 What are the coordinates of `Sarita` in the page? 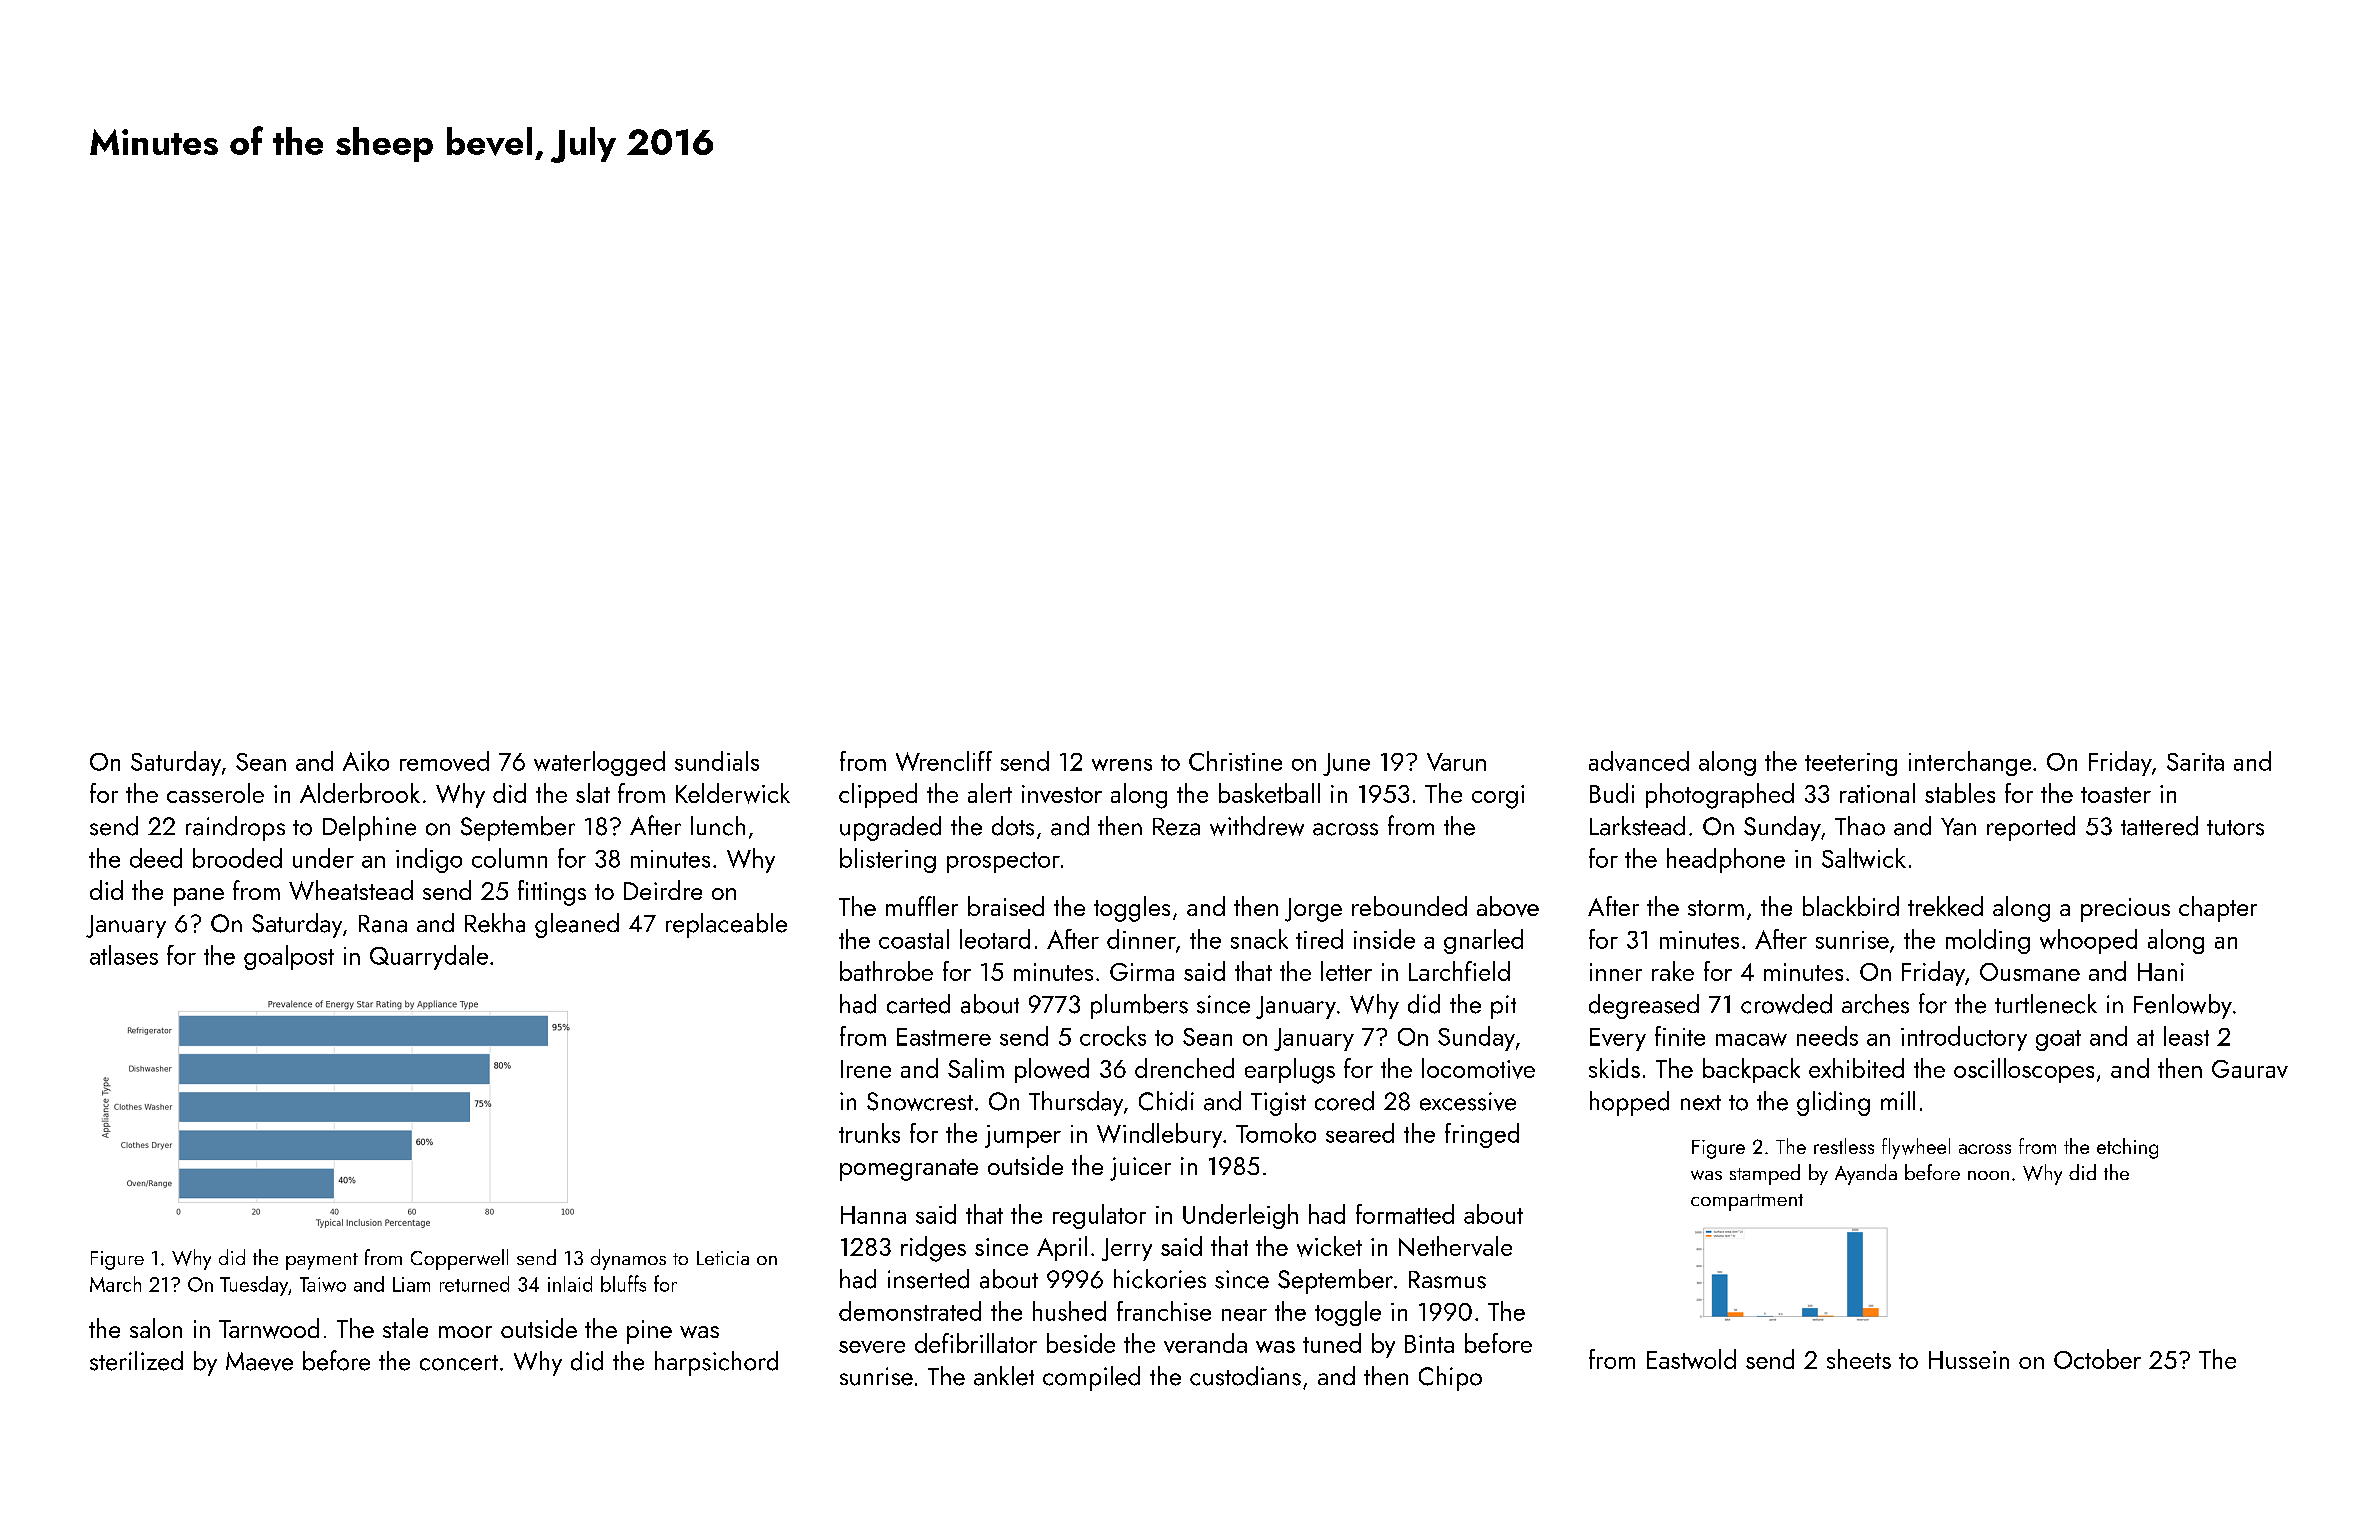 It's located at (2195, 762).
